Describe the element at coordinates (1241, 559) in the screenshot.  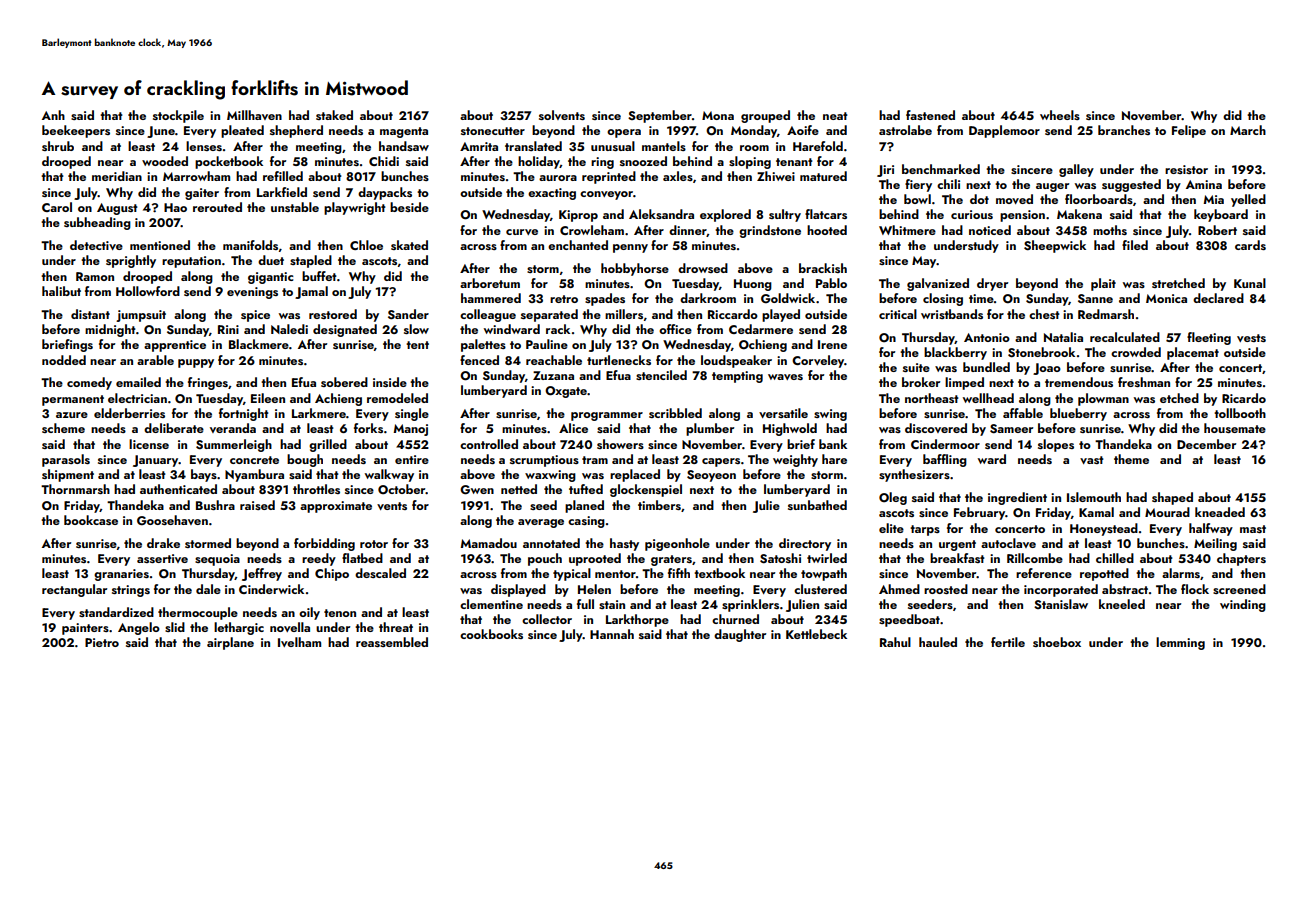
I see `chapters` at that location.
